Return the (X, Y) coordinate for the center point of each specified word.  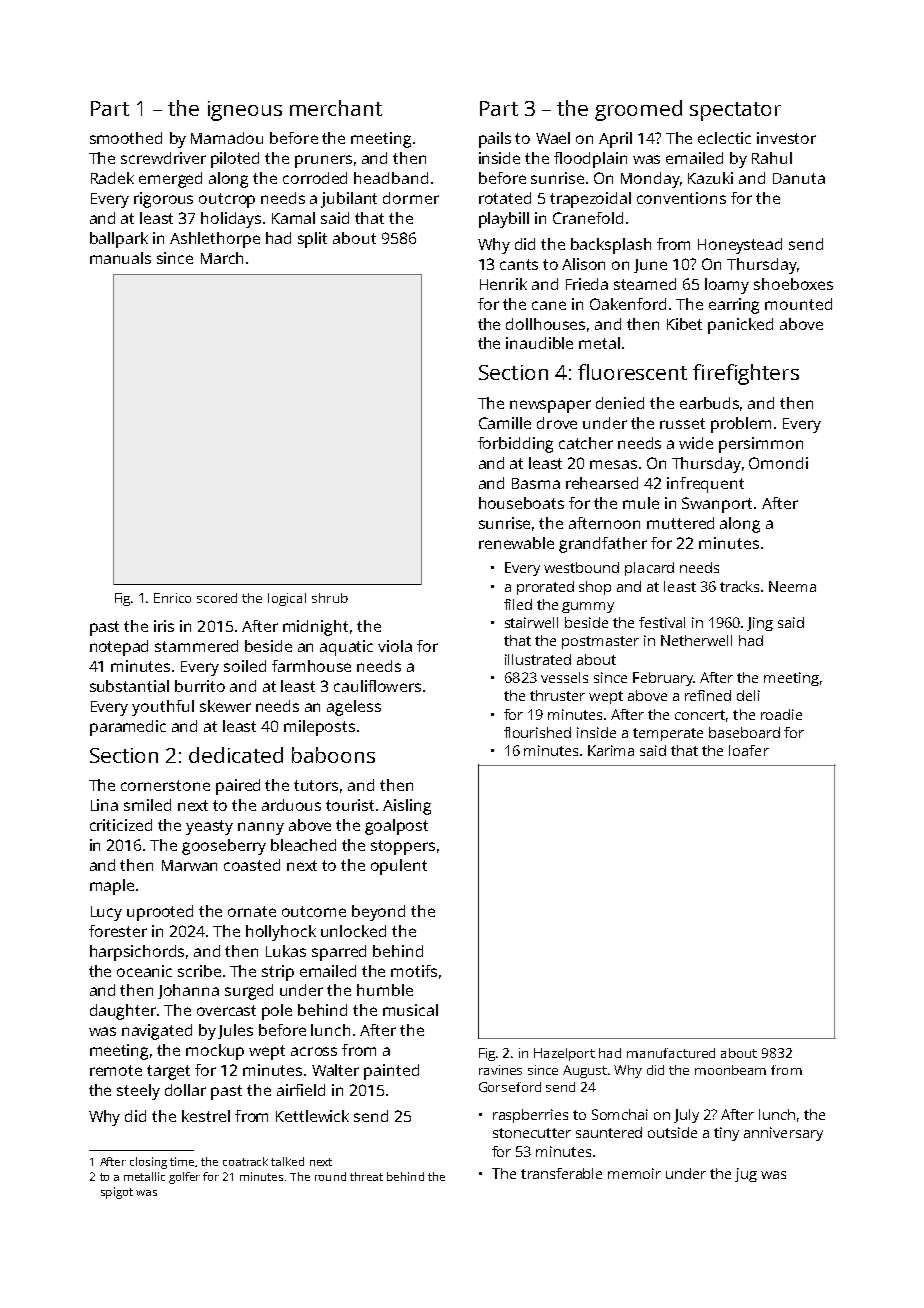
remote (116, 1070)
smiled (147, 805)
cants (519, 264)
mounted (798, 304)
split (312, 240)
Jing (760, 624)
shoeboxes (793, 284)
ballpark (119, 240)
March (222, 258)
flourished (537, 732)
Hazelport (564, 1054)
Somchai (620, 1114)
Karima (611, 750)
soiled (245, 666)
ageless (354, 708)
